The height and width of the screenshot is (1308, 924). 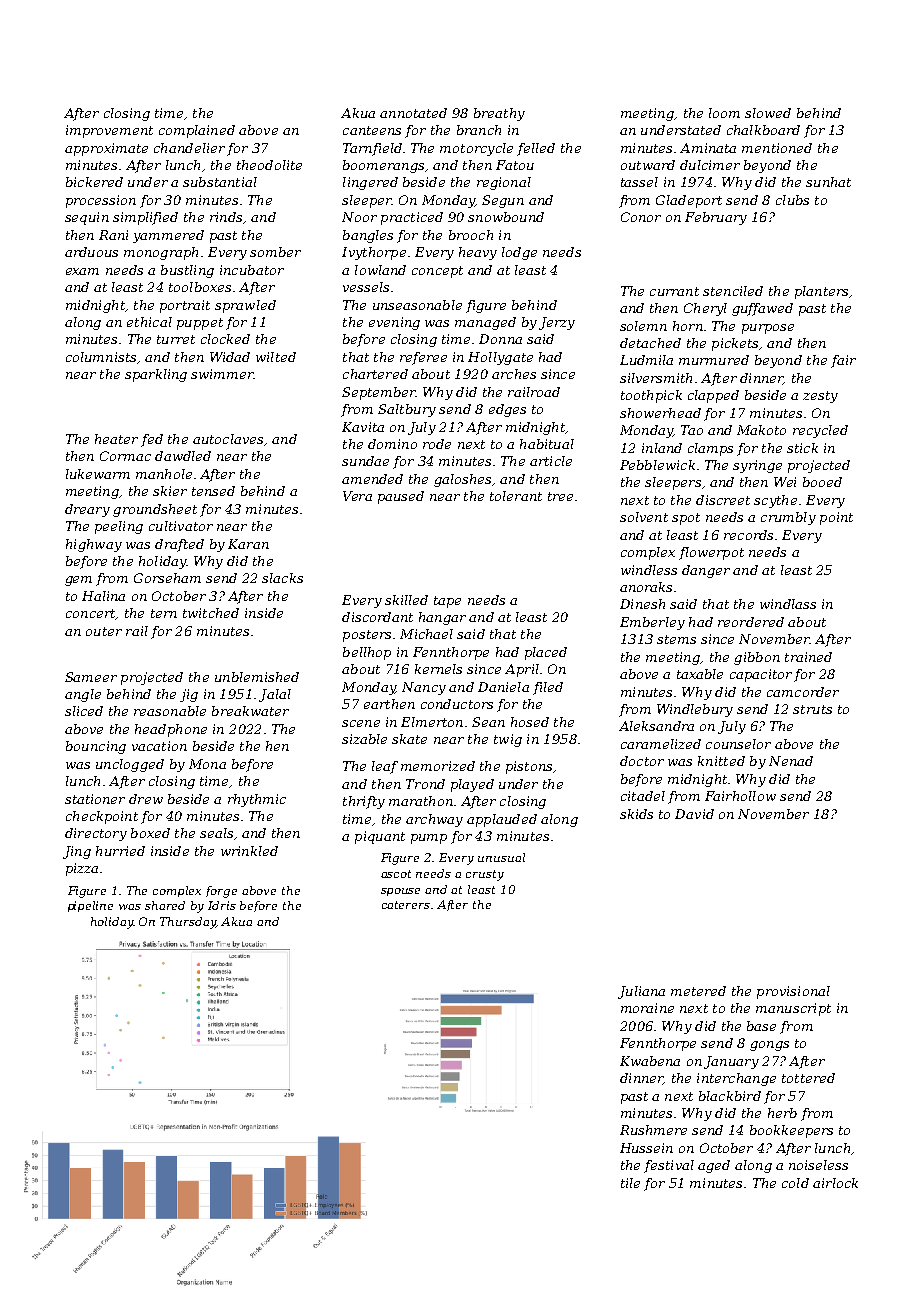 What do you see at coordinates (788, 604) in the screenshot?
I see `windlass` at bounding box center [788, 604].
